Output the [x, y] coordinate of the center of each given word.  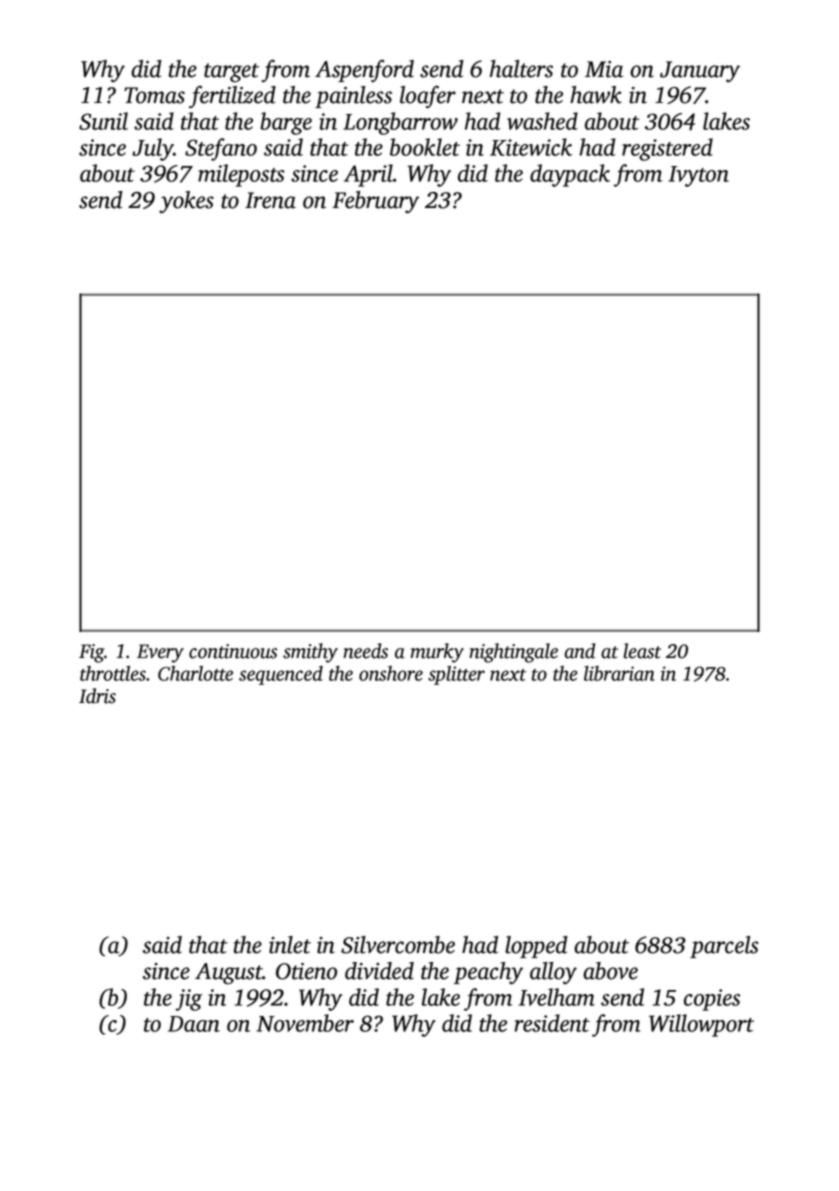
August [229, 974]
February [375, 202]
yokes [186, 202]
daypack [570, 175]
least [642, 651]
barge [286, 123]
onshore [391, 673]
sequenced [281, 675]
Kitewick [531, 147]
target [231, 73]
